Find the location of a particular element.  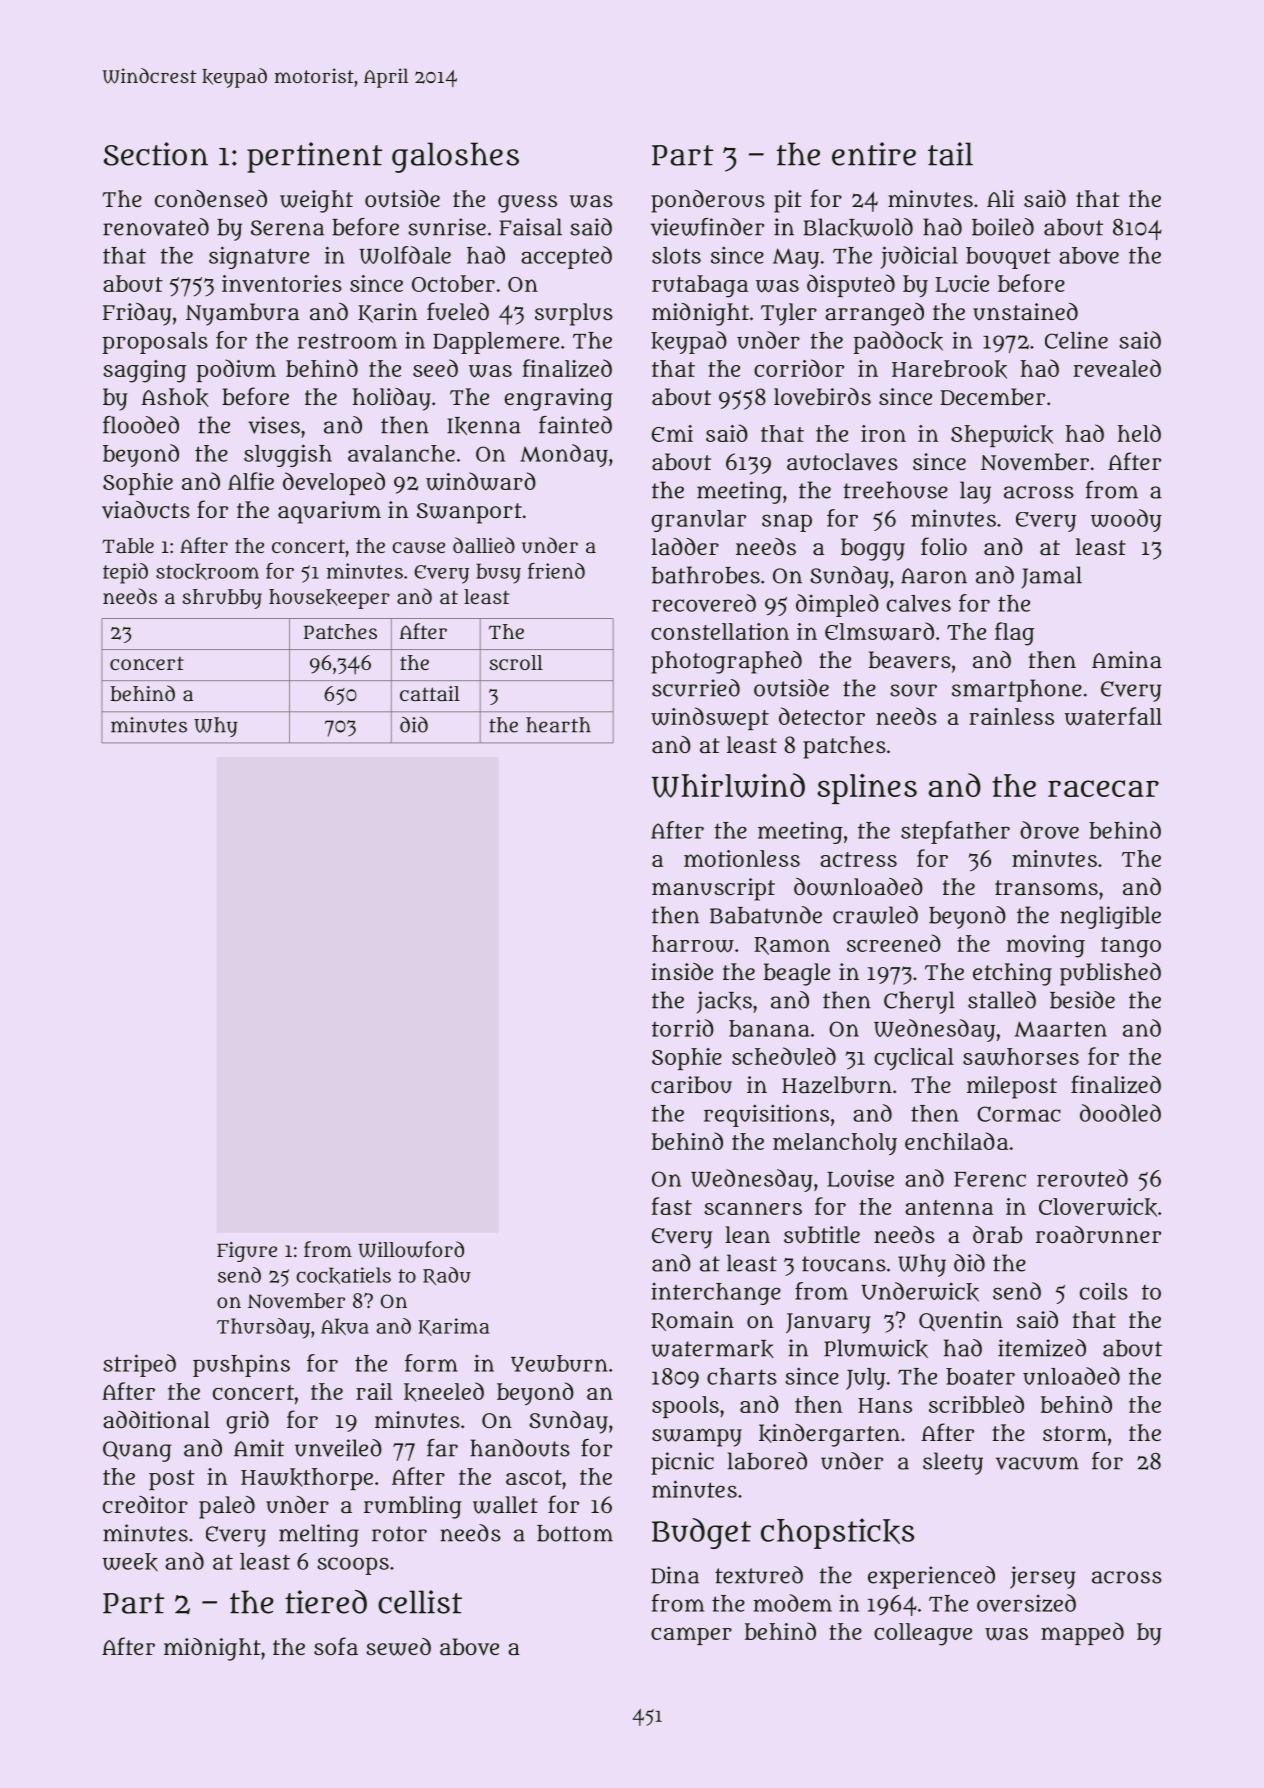

Section is located at coordinates (156, 154).
